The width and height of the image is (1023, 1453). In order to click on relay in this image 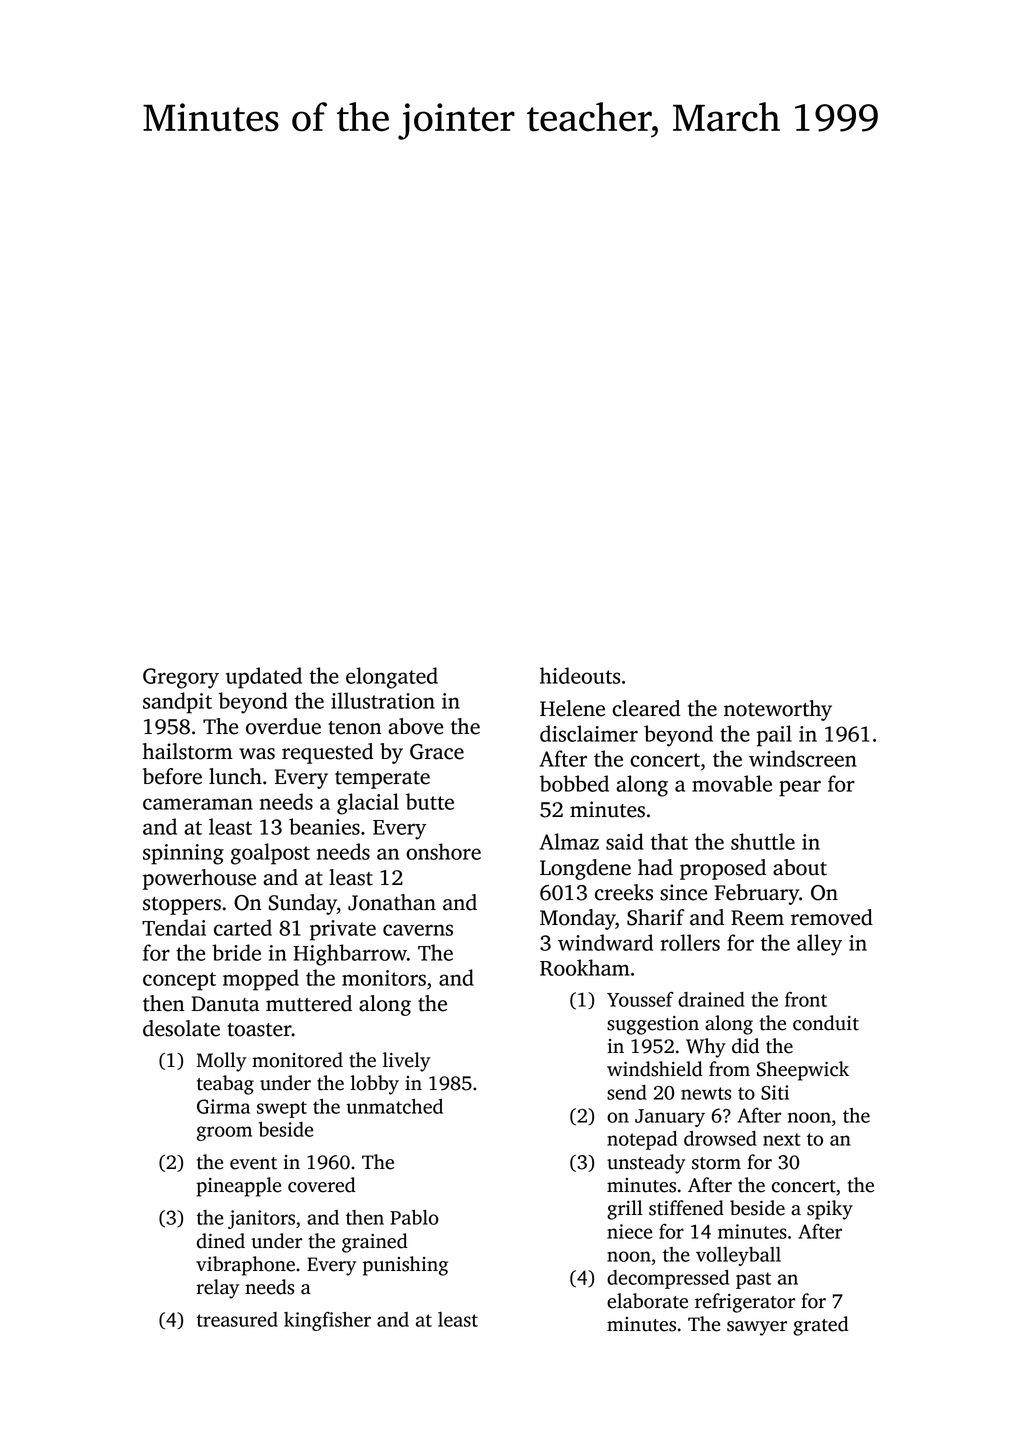, I will do `click(217, 1289)`.
